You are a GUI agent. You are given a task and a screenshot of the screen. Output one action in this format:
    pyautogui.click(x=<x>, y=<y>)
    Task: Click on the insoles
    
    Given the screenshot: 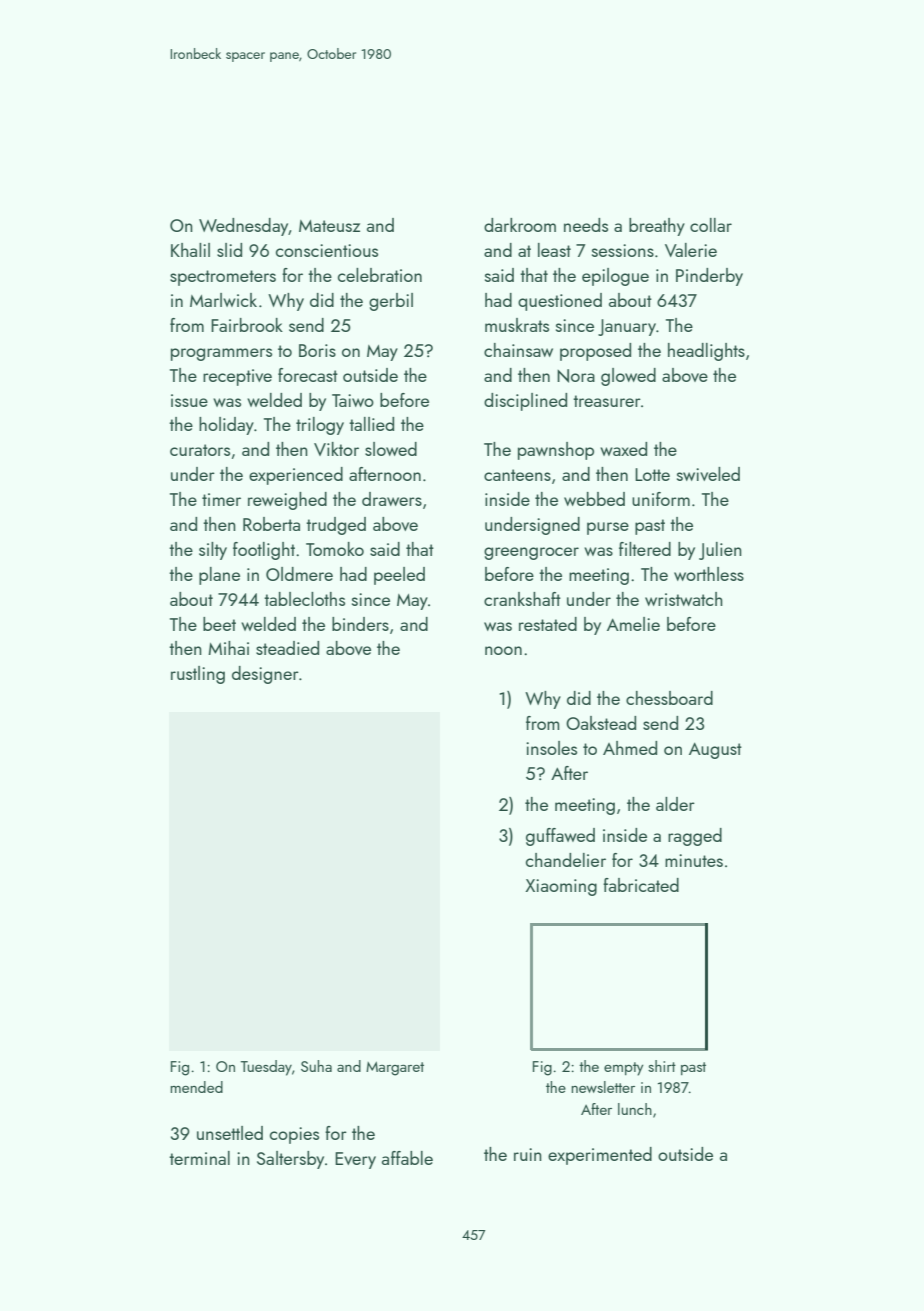 What is the action you would take?
    pyautogui.click(x=551, y=748)
